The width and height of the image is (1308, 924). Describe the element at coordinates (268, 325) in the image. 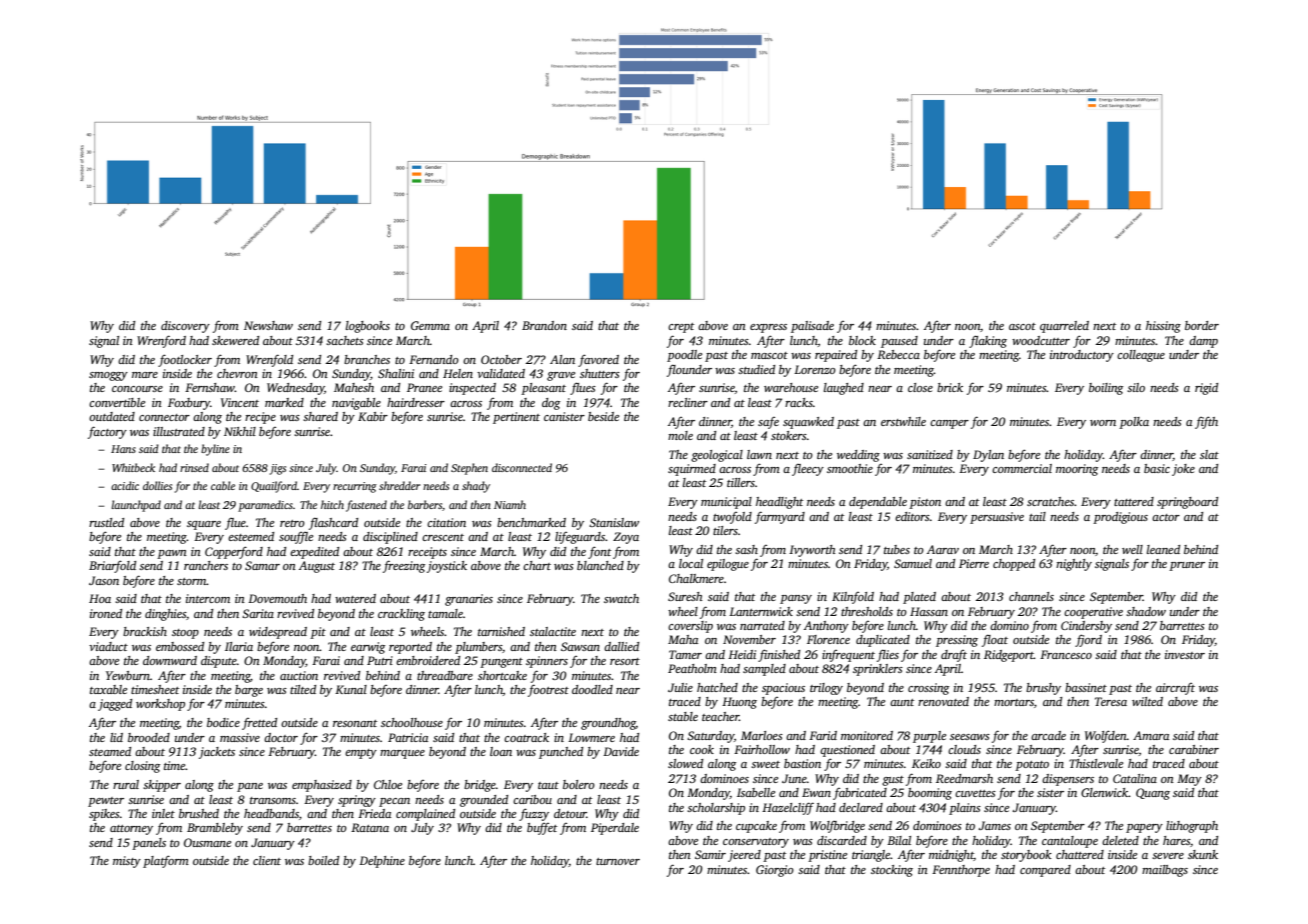

I see `Newshaw` at that location.
